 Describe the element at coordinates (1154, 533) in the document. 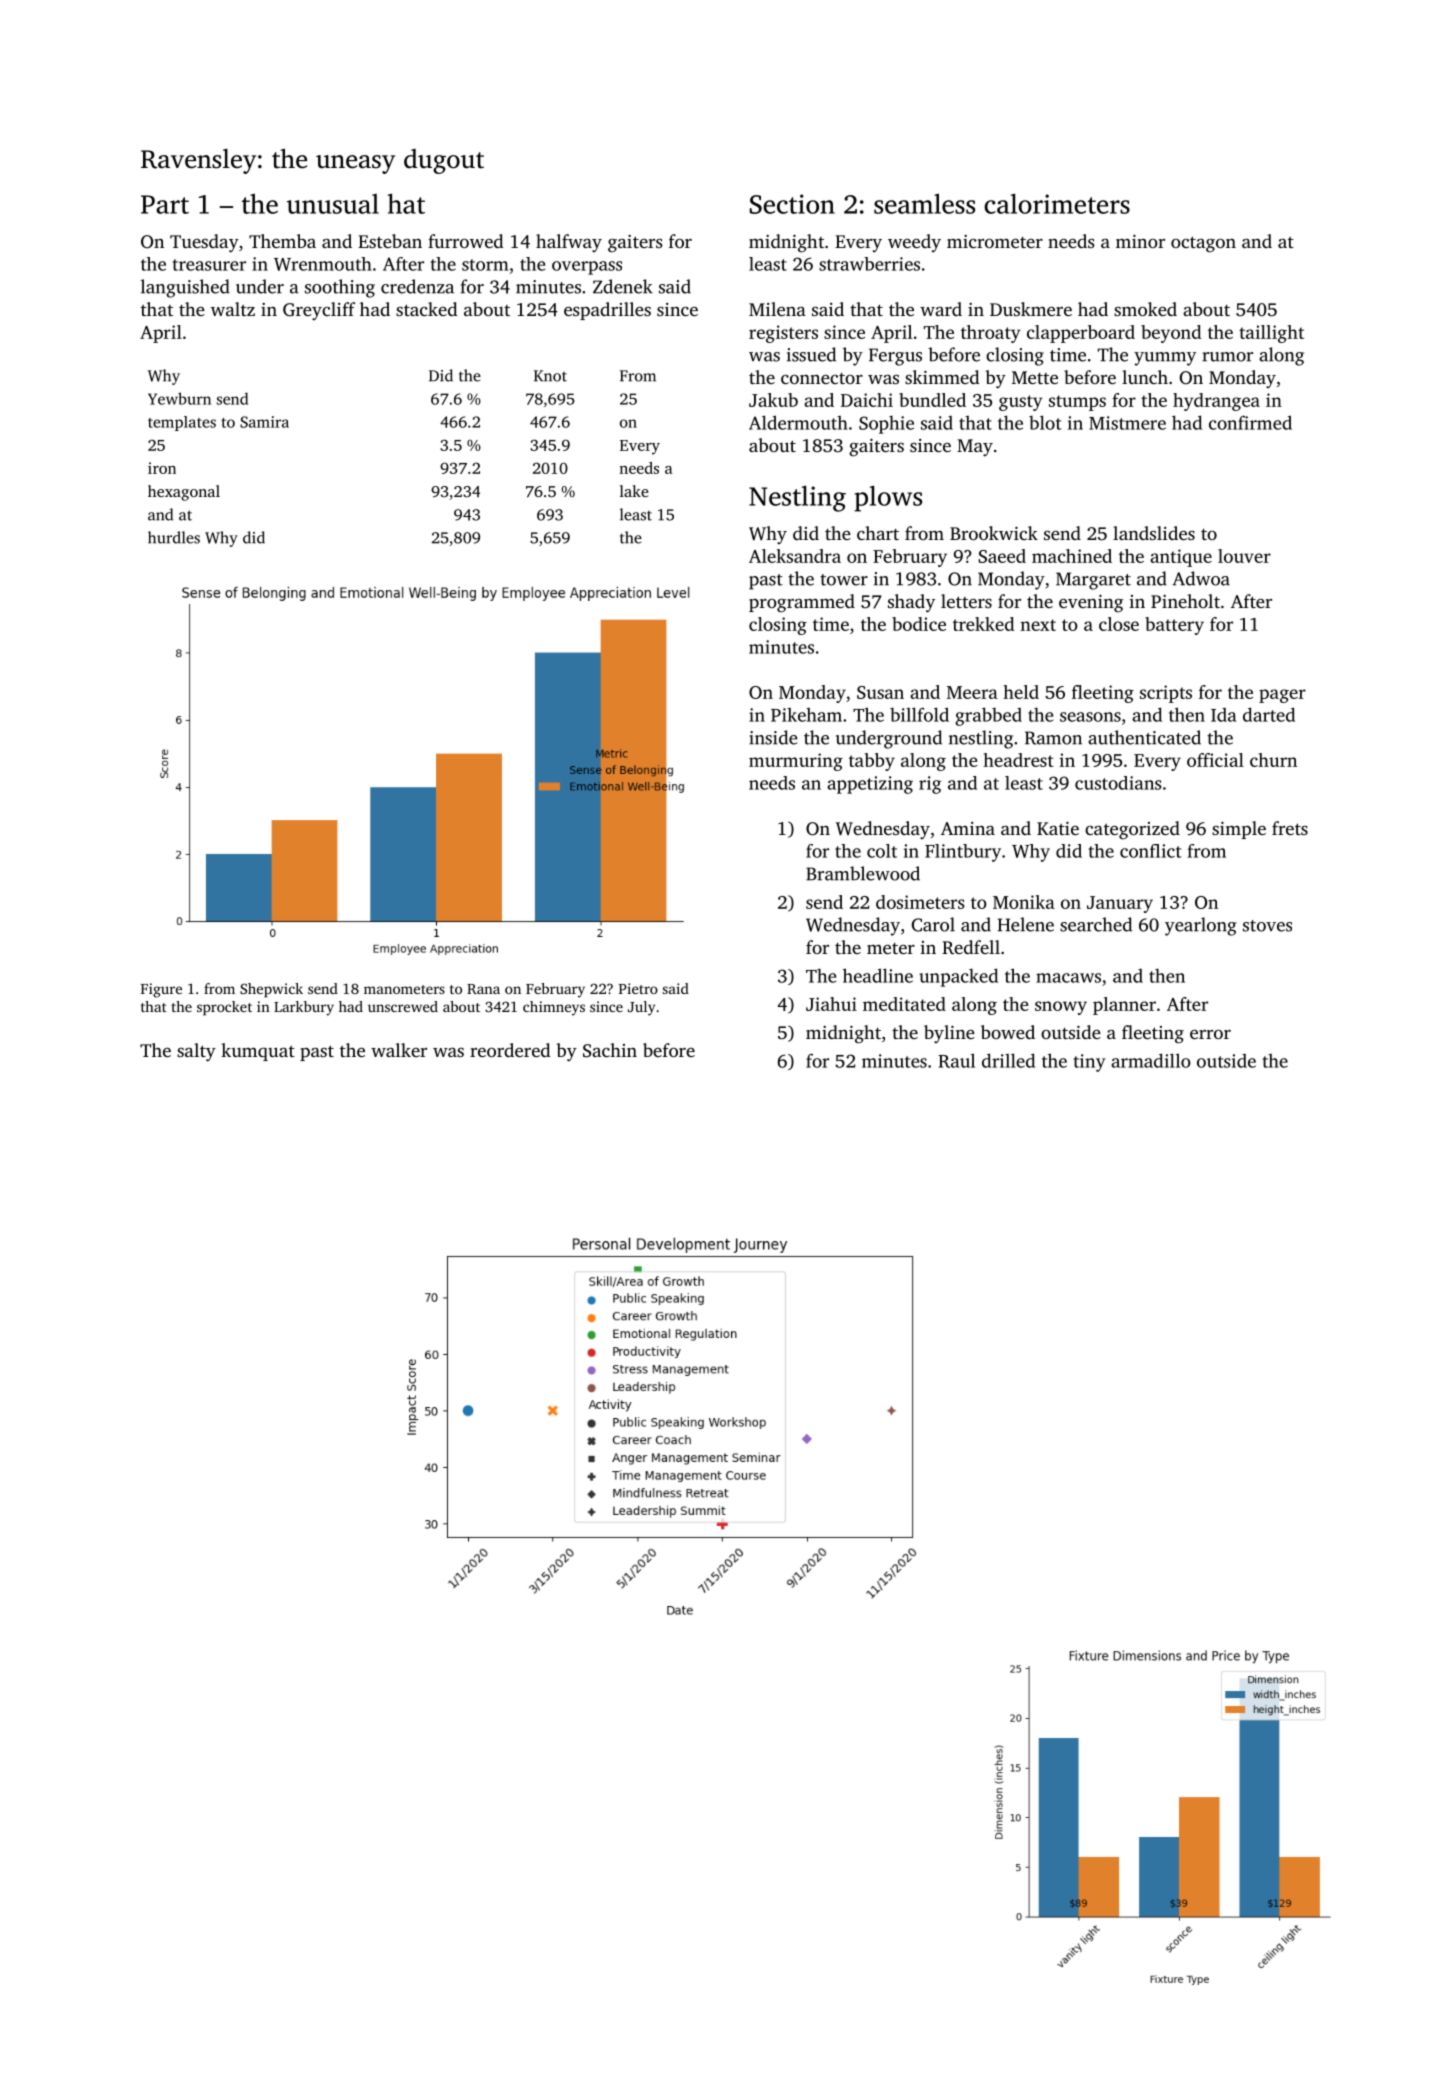

I see `landslides` at that location.
